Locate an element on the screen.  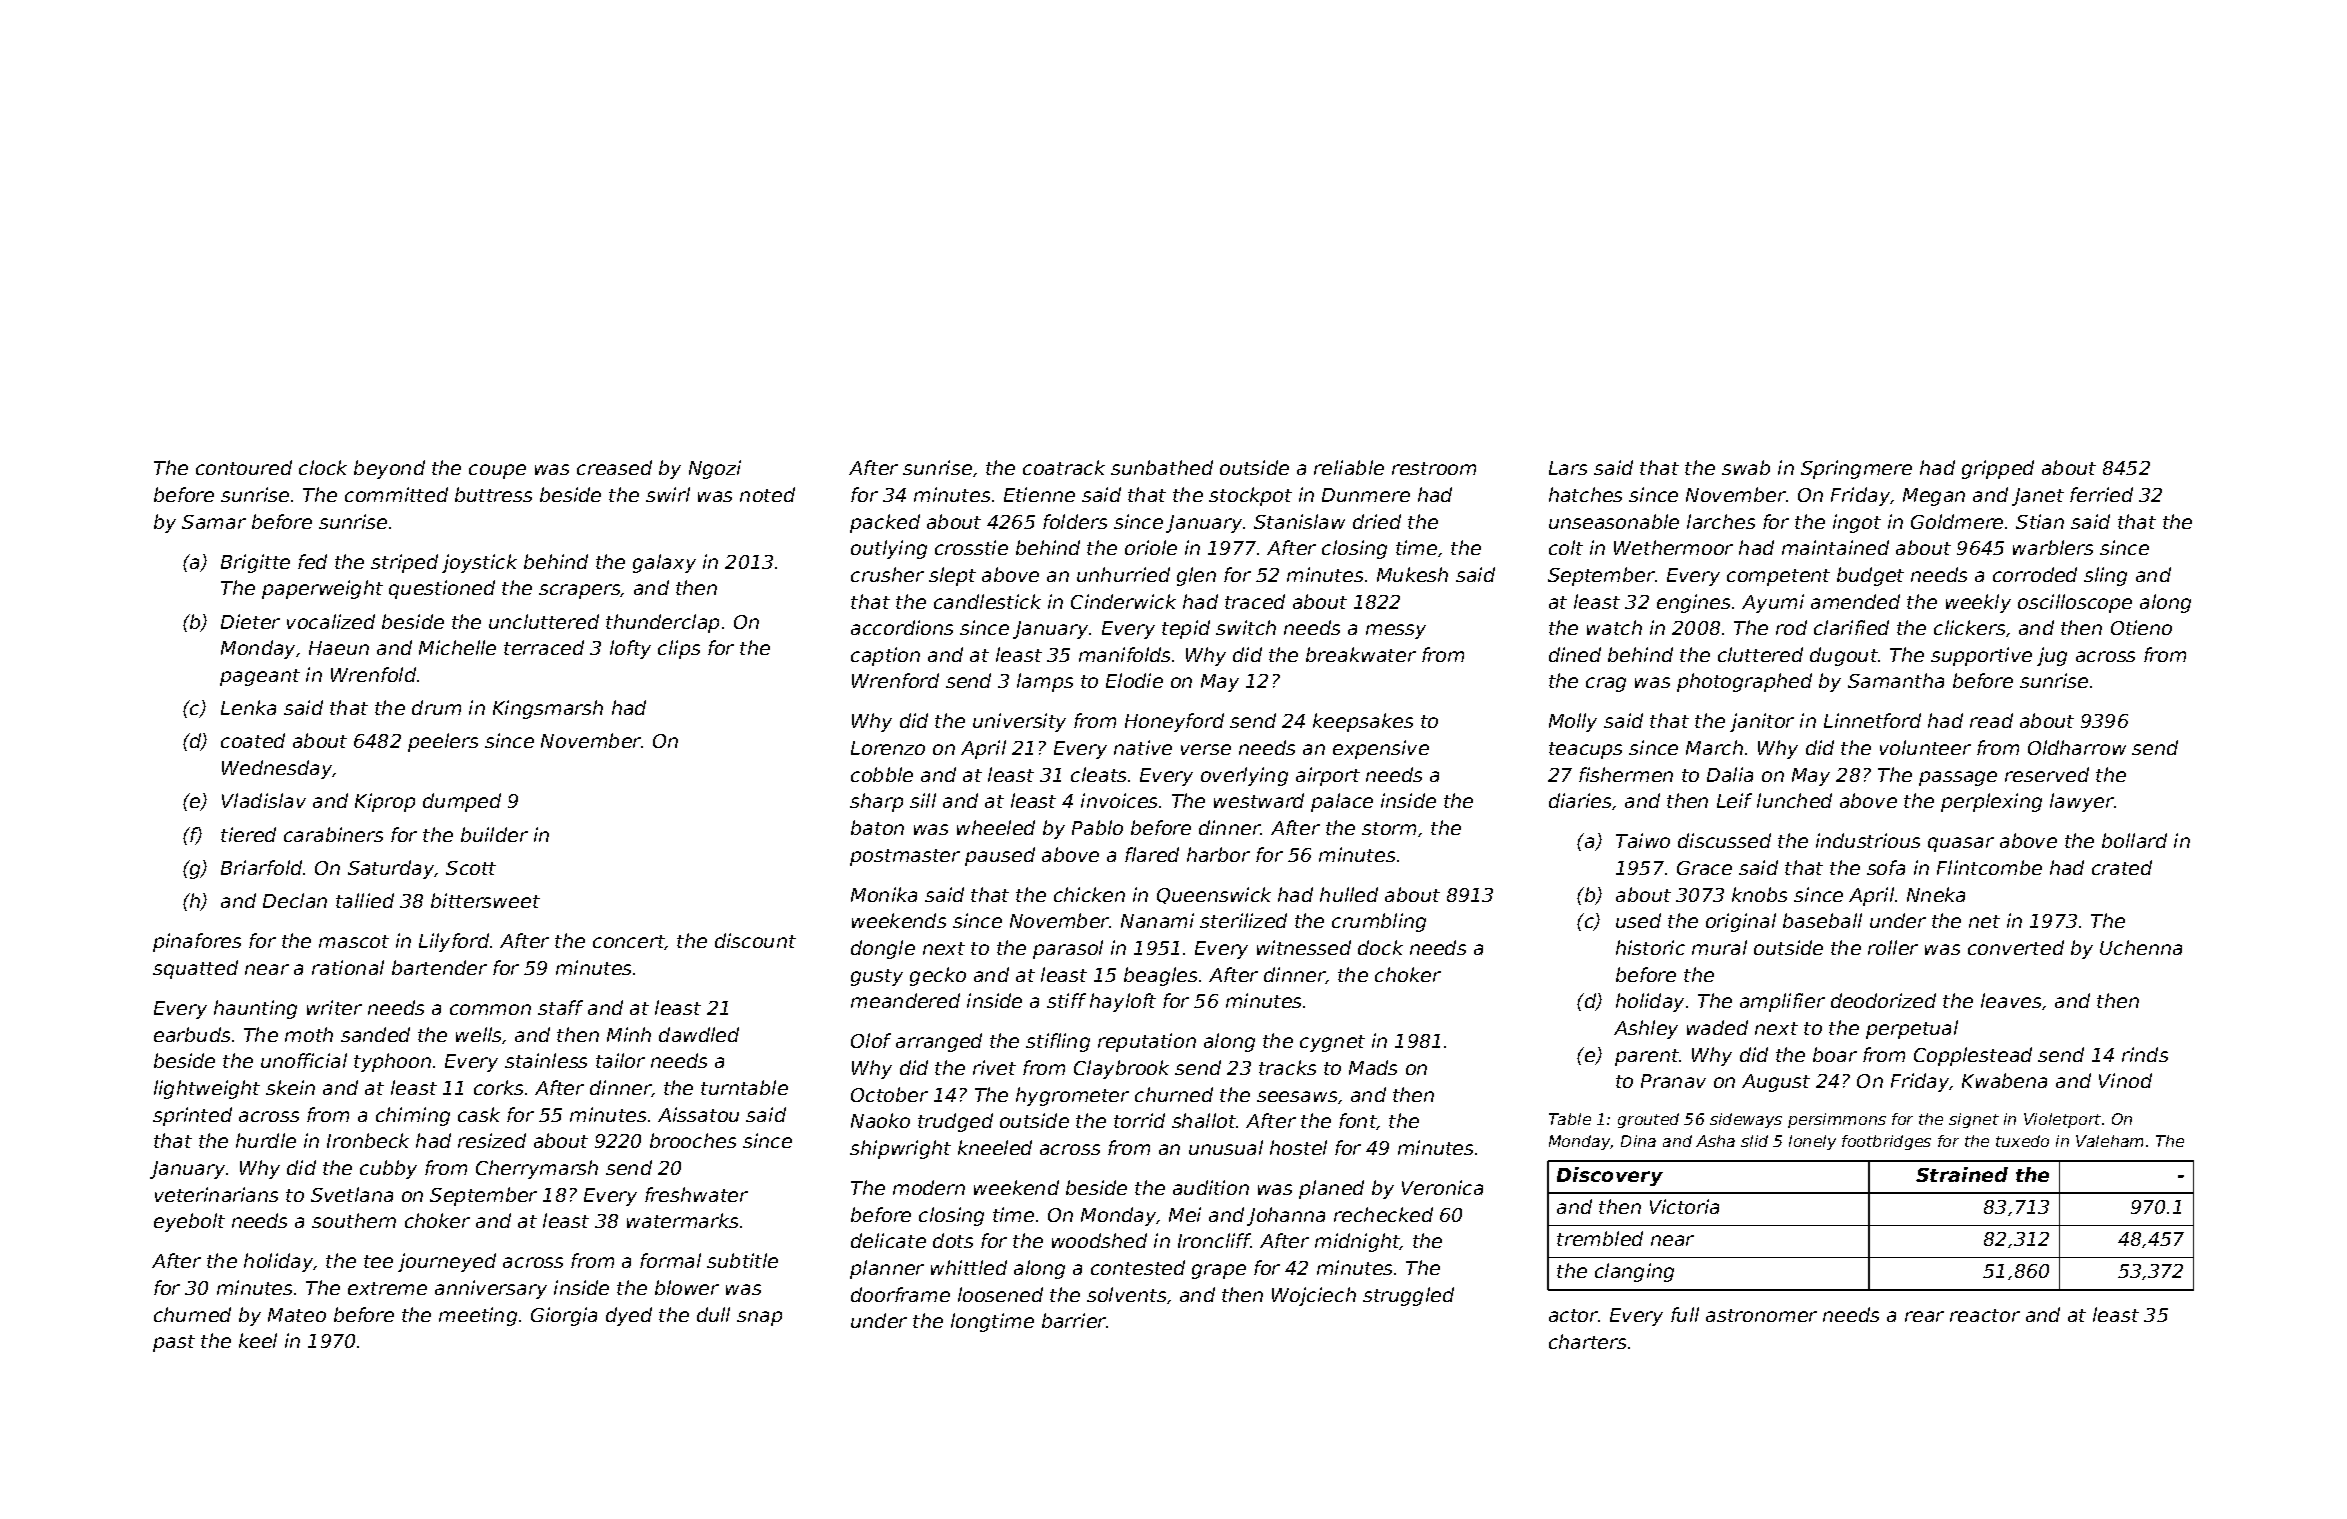
reserved is located at coordinates (2047, 774).
